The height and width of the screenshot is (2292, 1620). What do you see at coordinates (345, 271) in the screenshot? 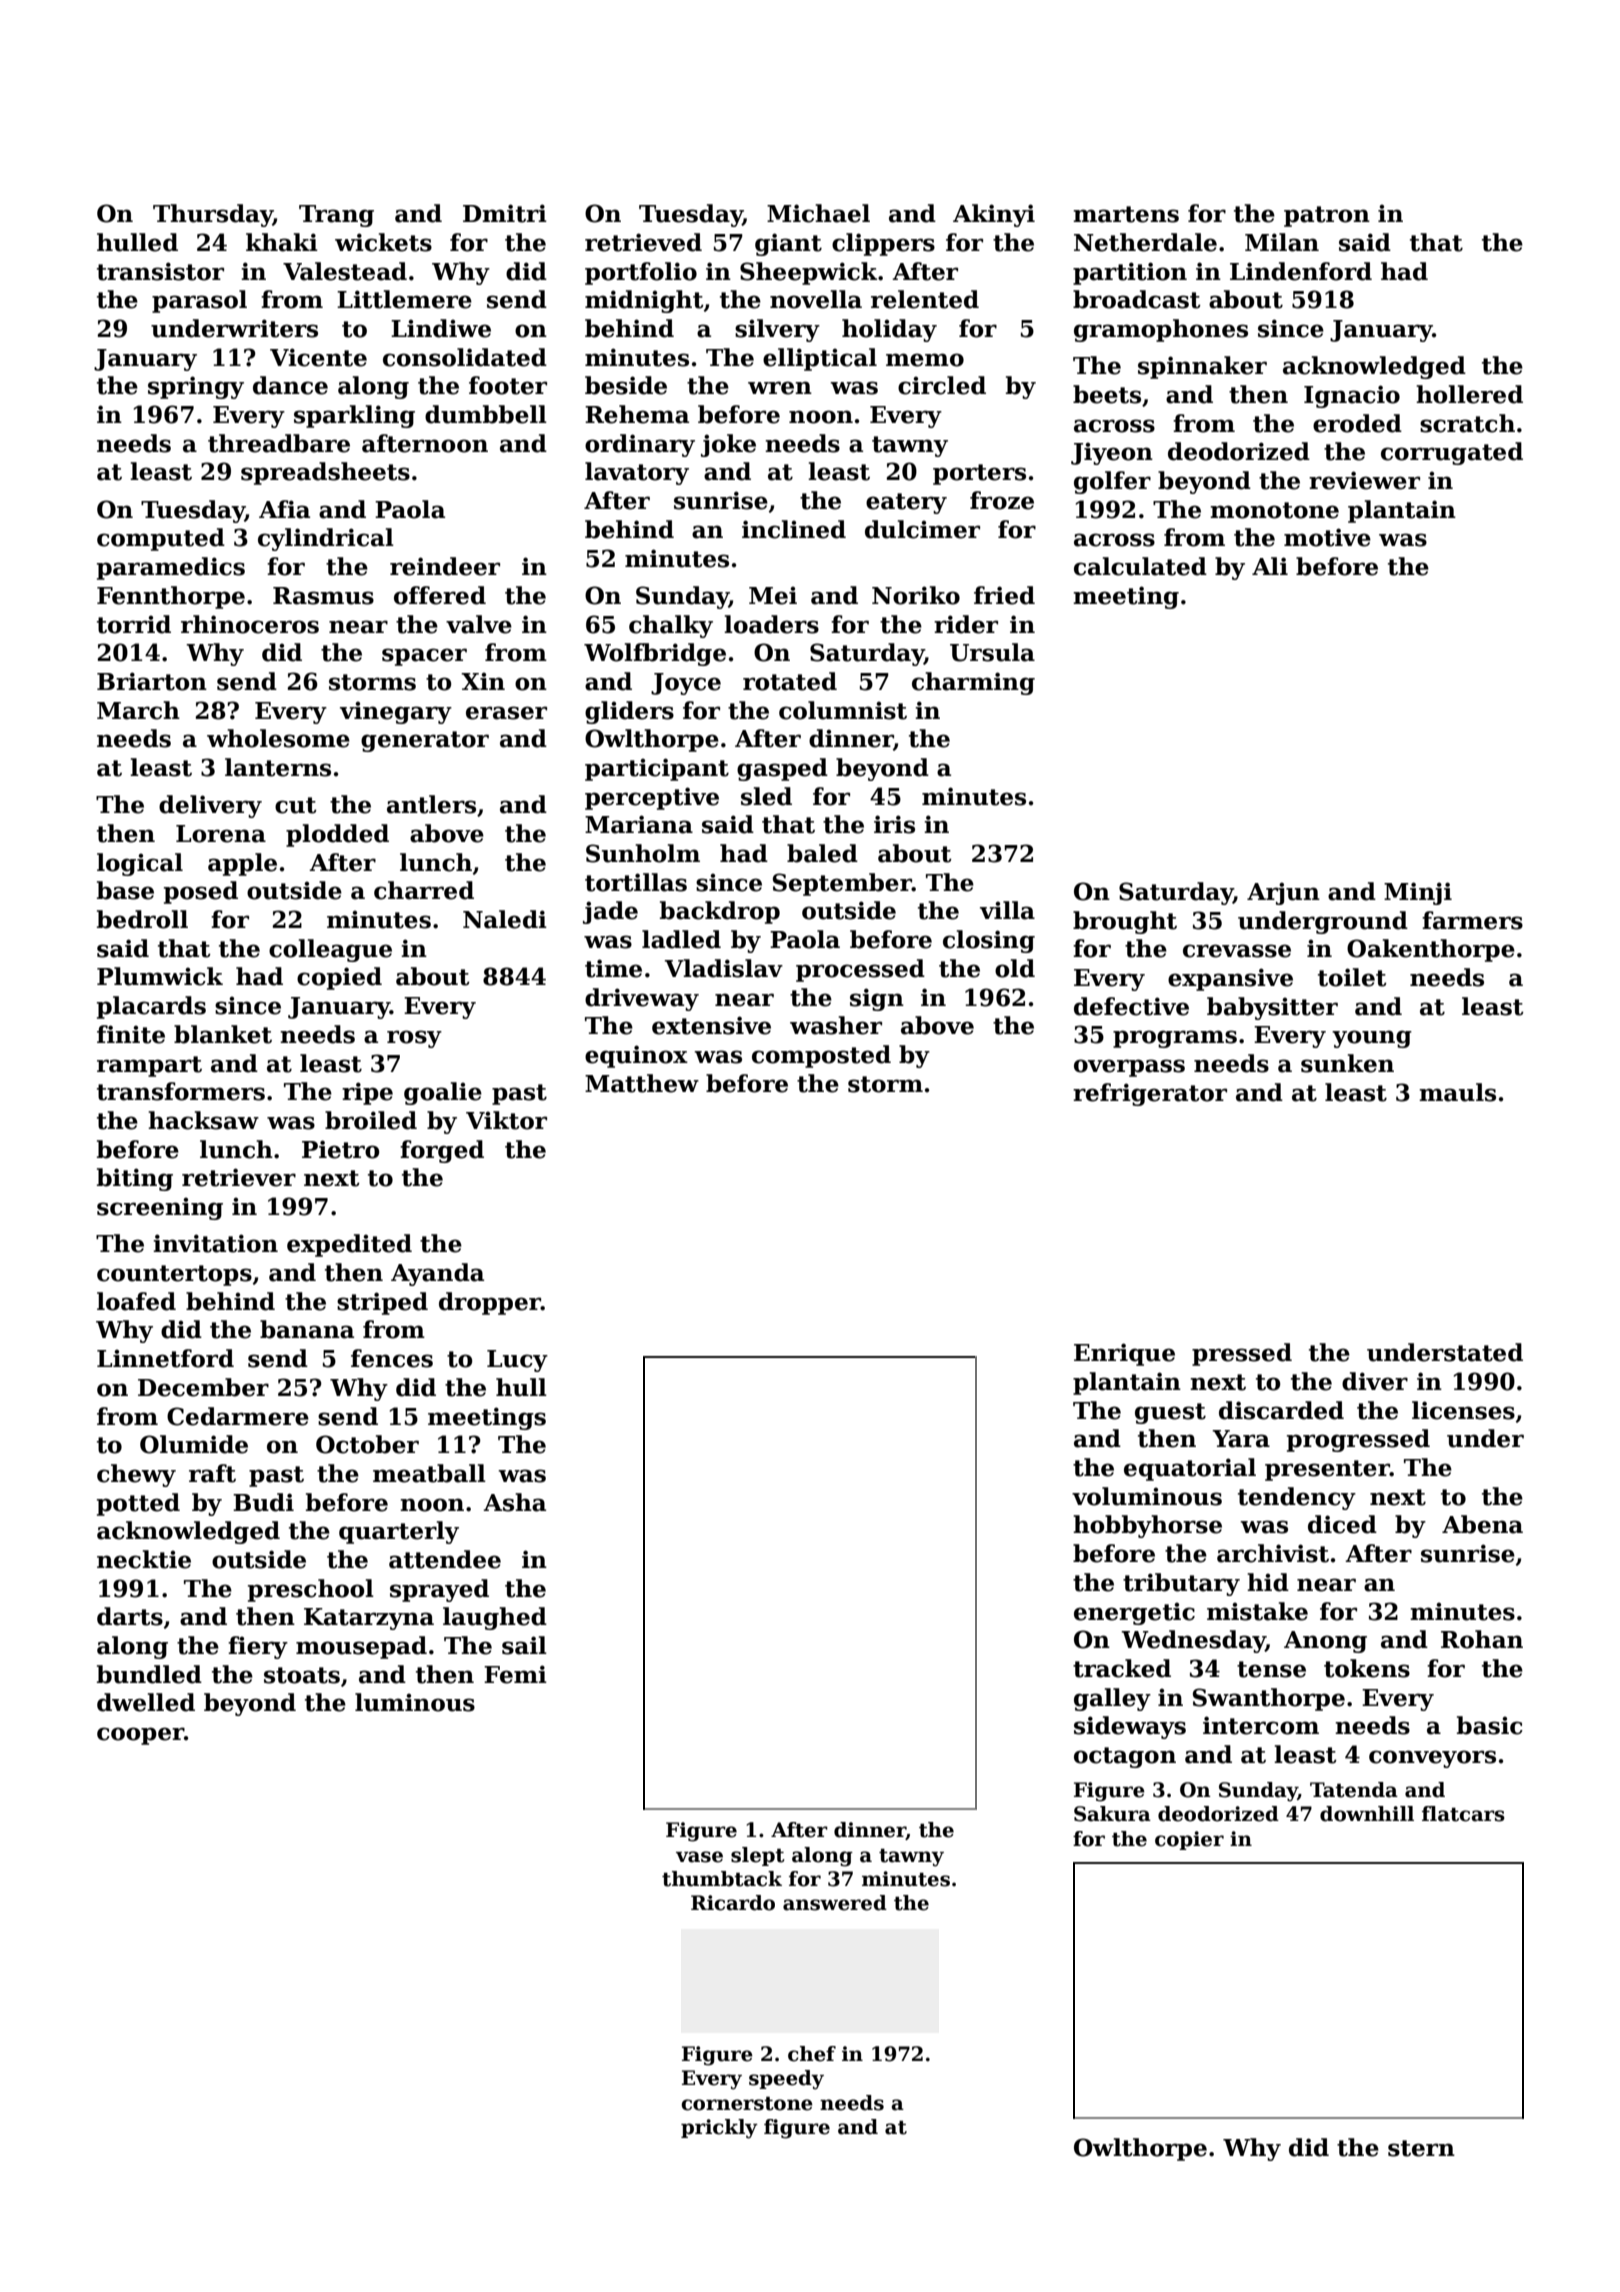
I see `Valestead` at bounding box center [345, 271].
